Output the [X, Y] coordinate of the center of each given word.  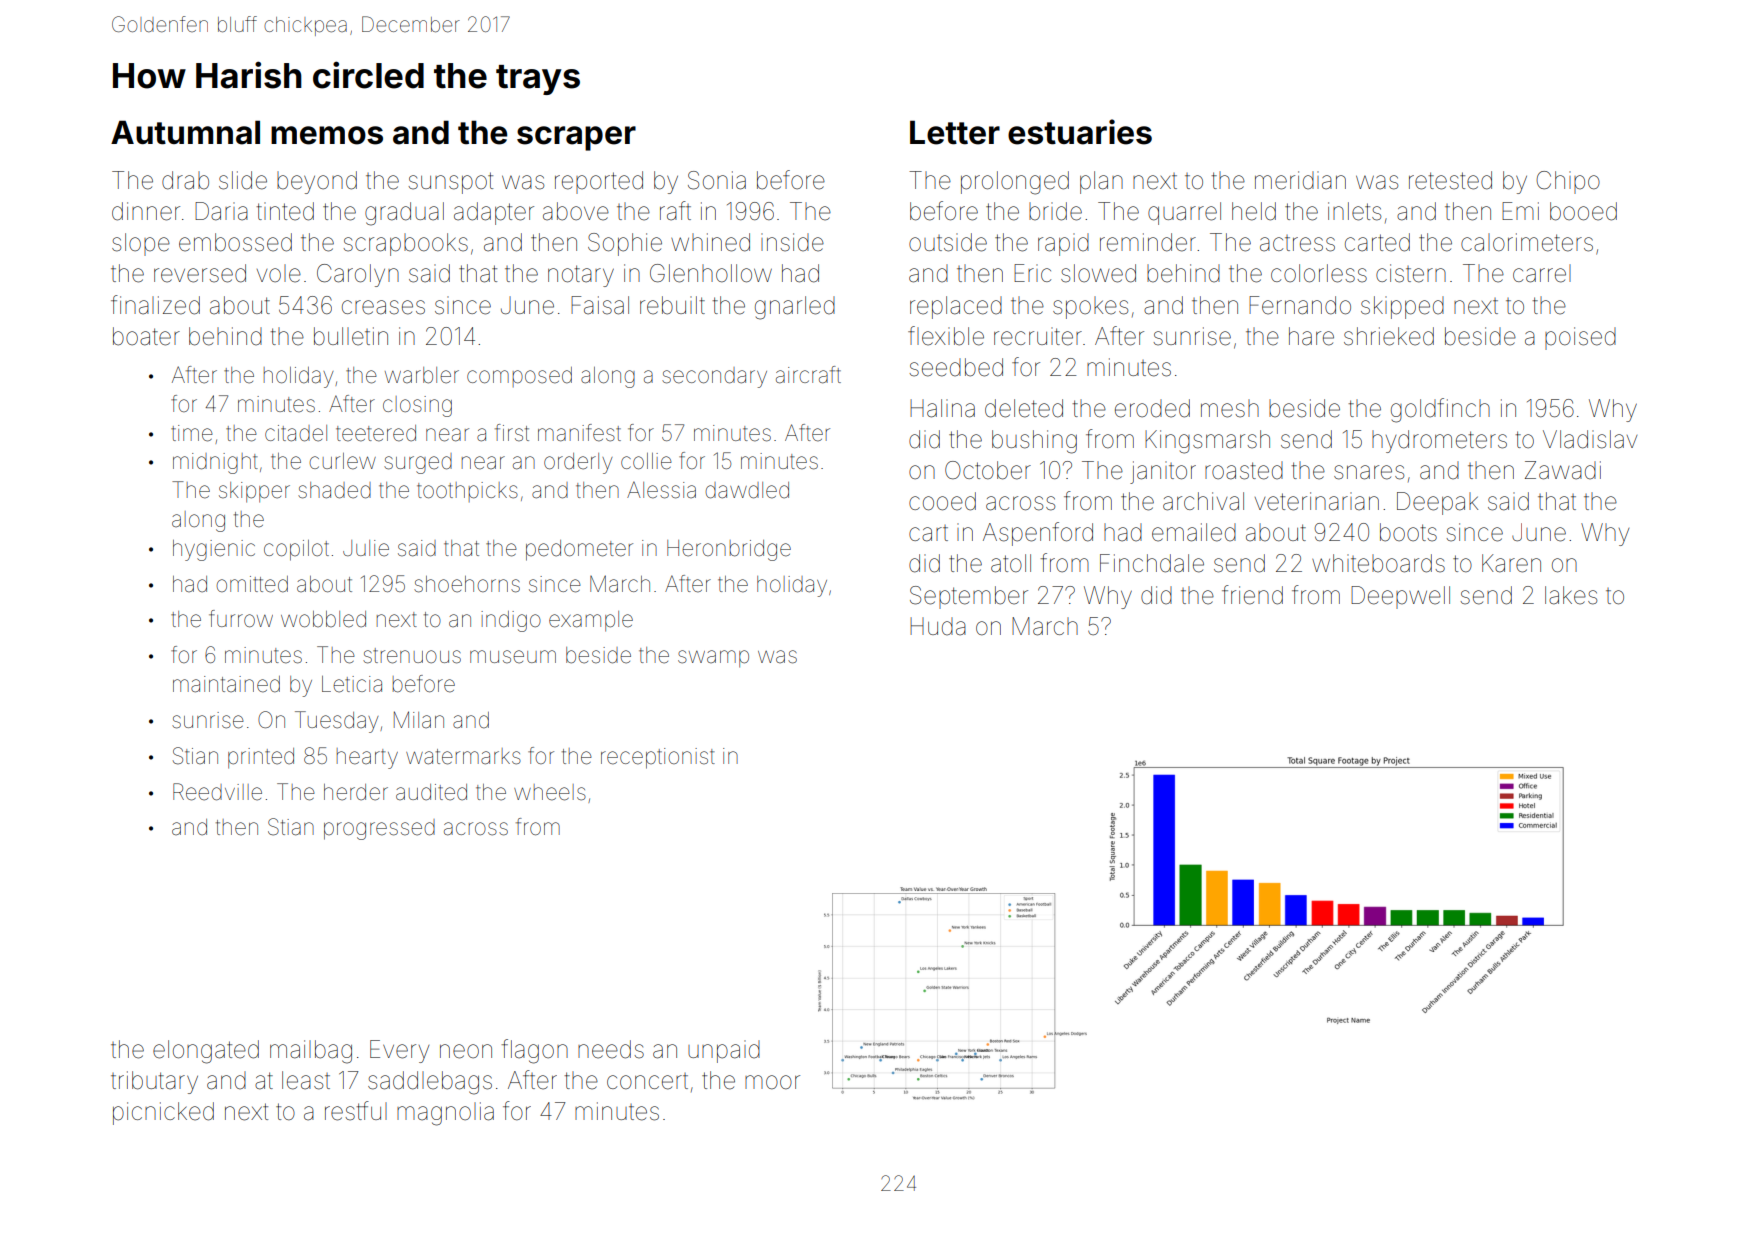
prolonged [1015, 183]
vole [279, 273]
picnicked [163, 1113]
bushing [1034, 442]
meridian [1300, 180]
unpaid [724, 1051]
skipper [254, 492]
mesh [1230, 408]
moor [772, 1082]
